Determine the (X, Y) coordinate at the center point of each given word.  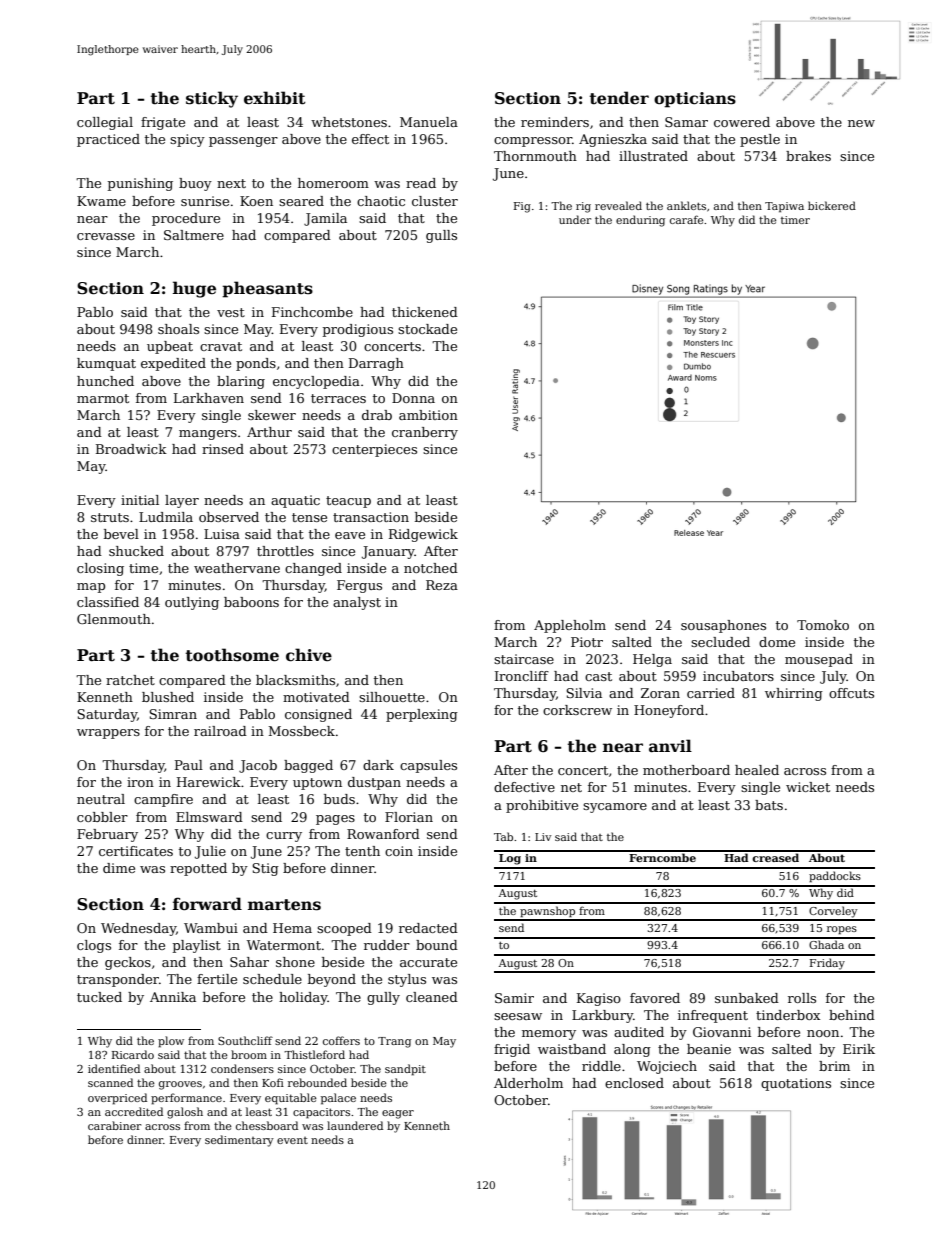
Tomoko (823, 625)
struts (110, 517)
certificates (136, 851)
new (861, 123)
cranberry (425, 433)
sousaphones (723, 626)
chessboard (267, 1125)
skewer (272, 415)
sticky (212, 99)
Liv (543, 837)
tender (619, 98)
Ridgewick (423, 535)
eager (398, 1114)
